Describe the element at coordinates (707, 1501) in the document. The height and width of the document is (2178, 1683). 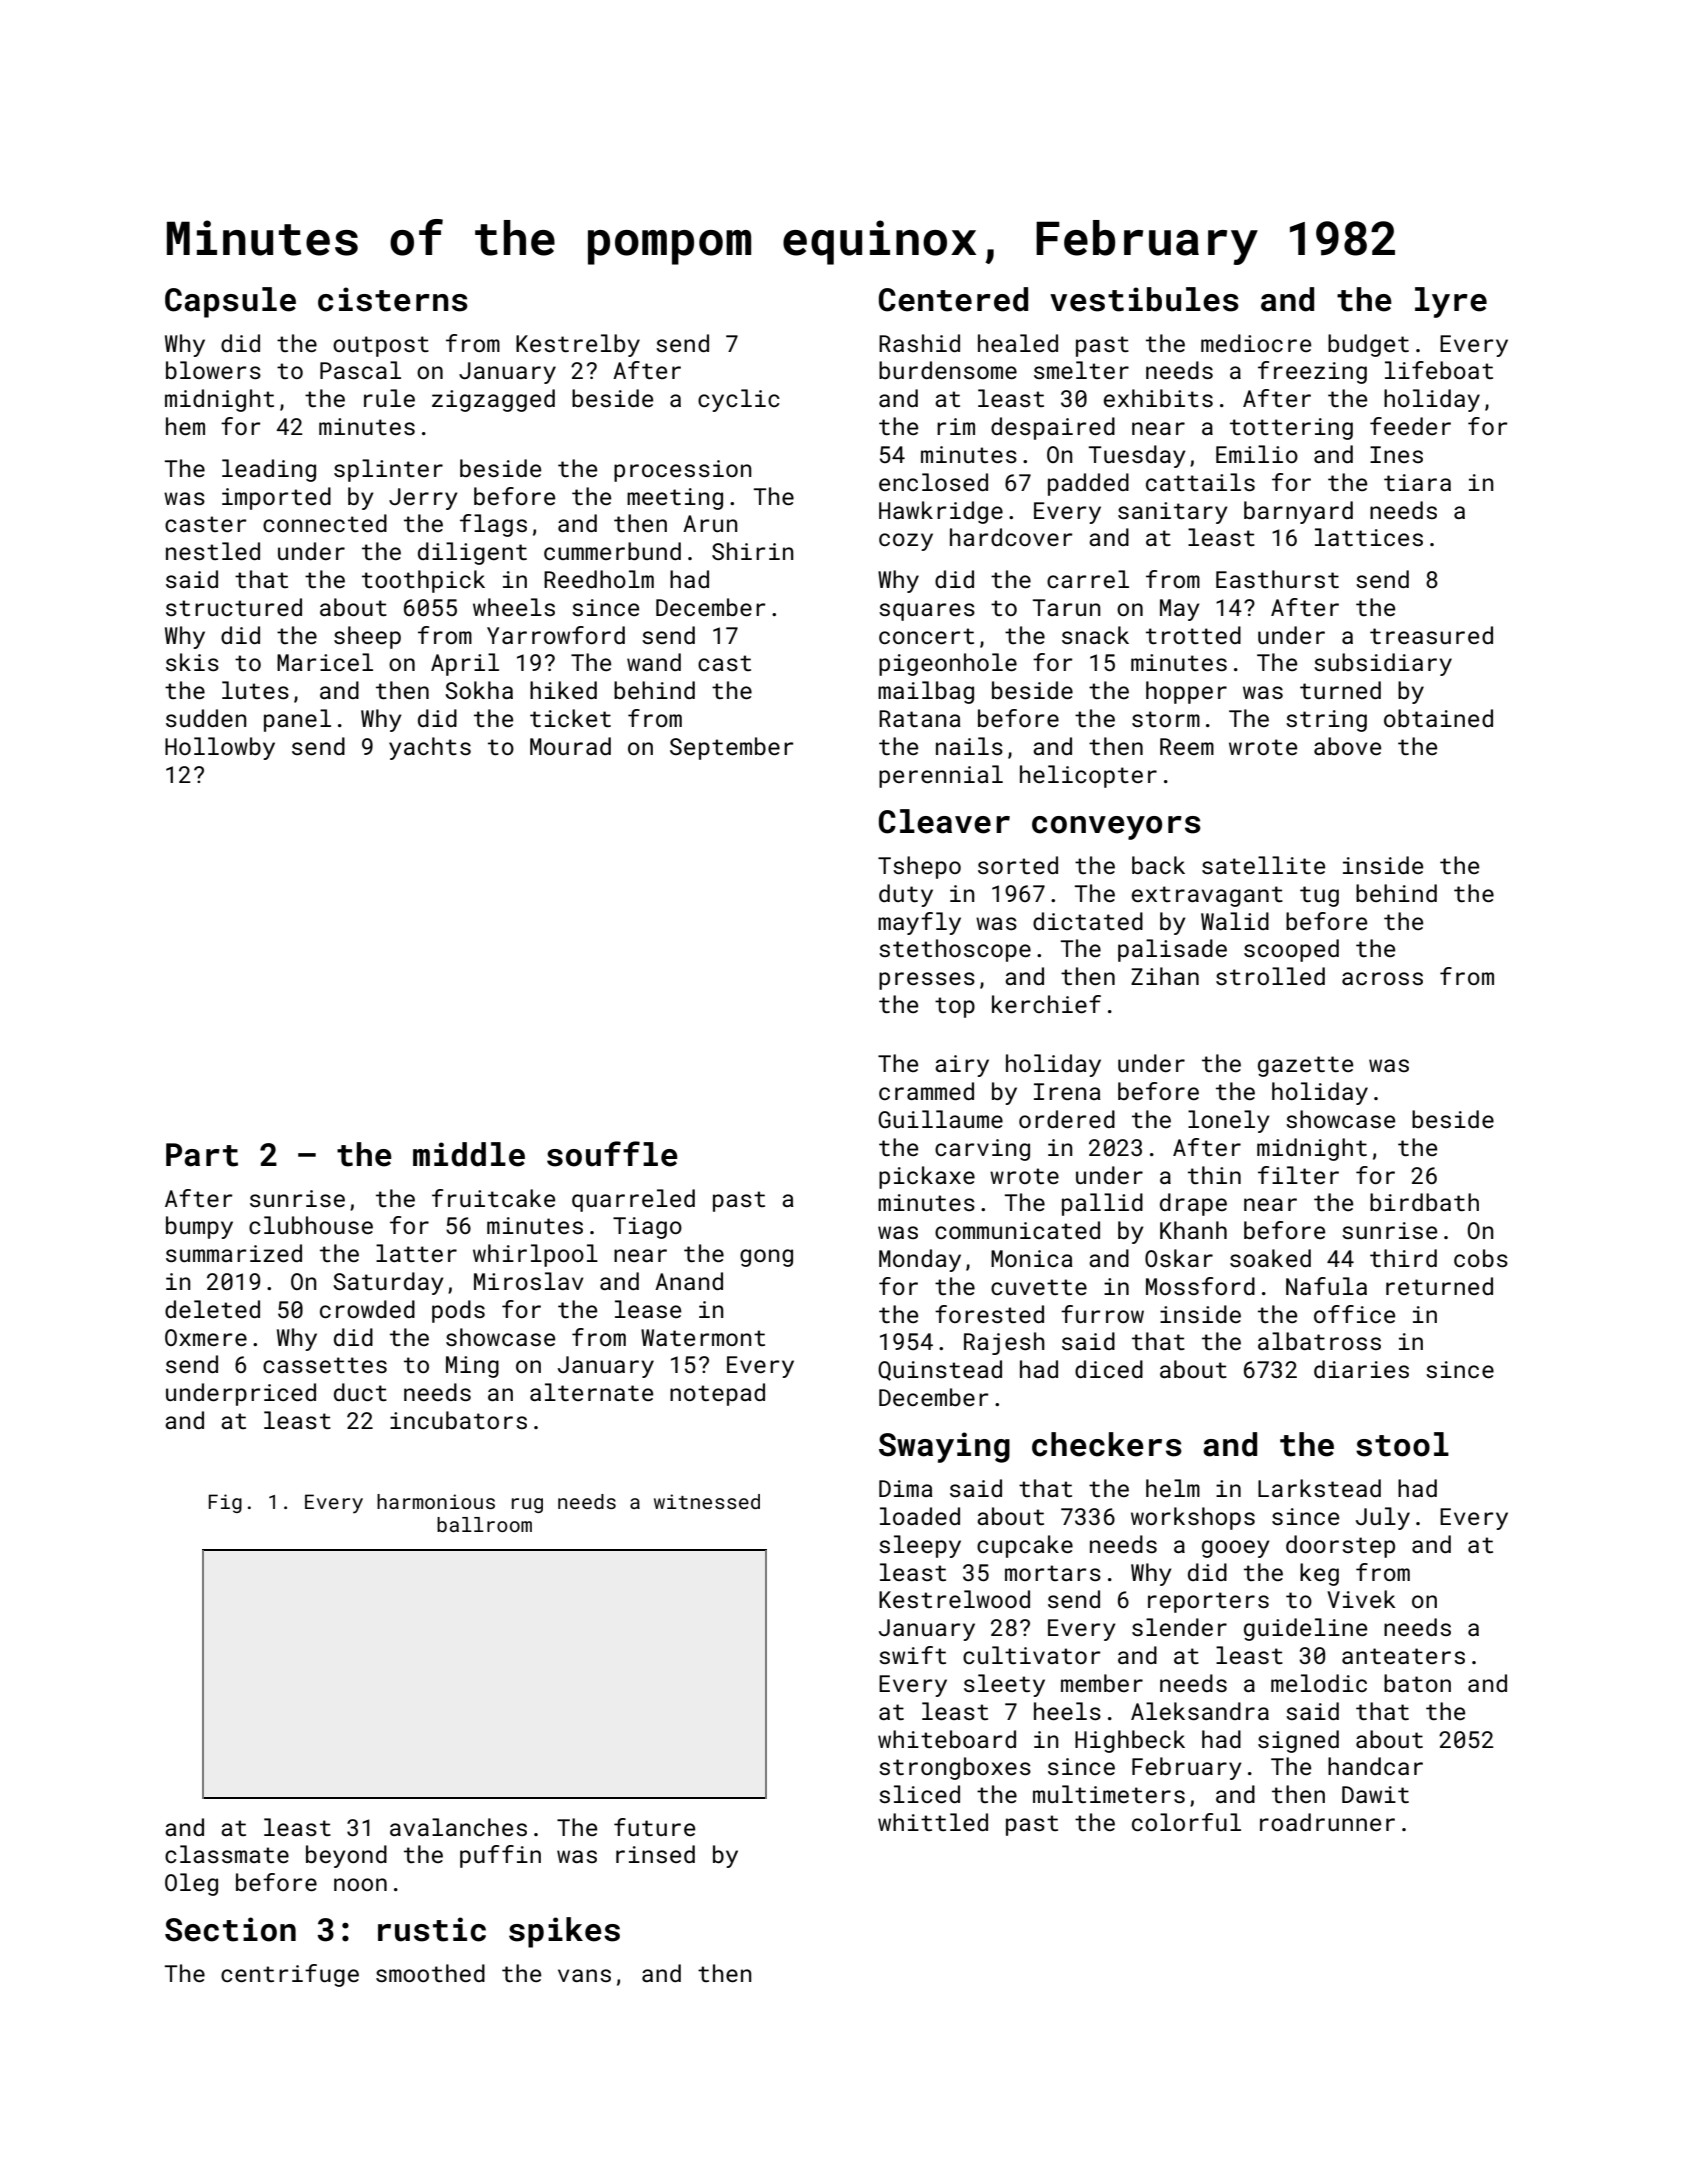
I see `witnessed` at that location.
